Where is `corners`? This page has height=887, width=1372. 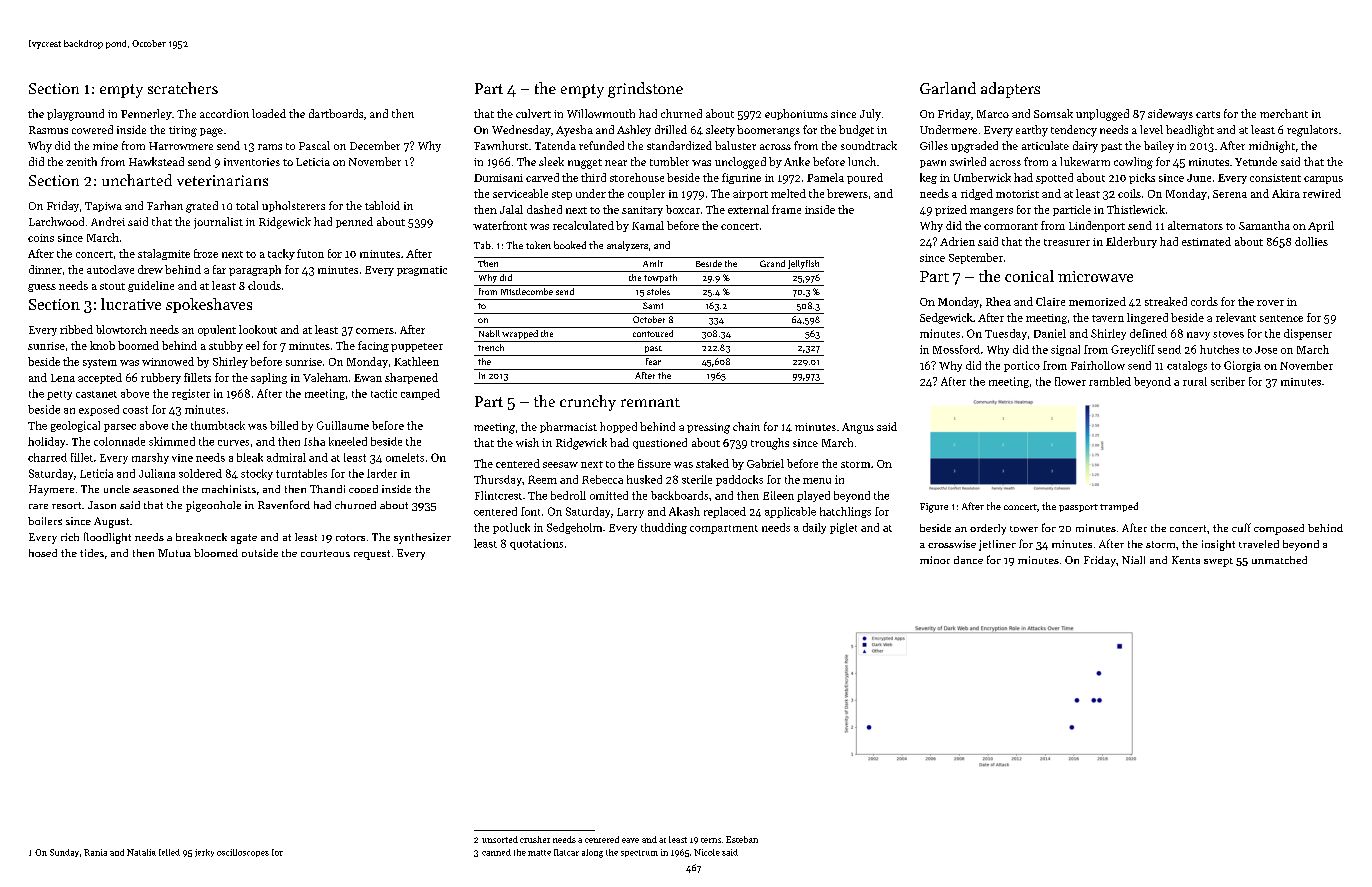 corners is located at coordinates (375, 331).
